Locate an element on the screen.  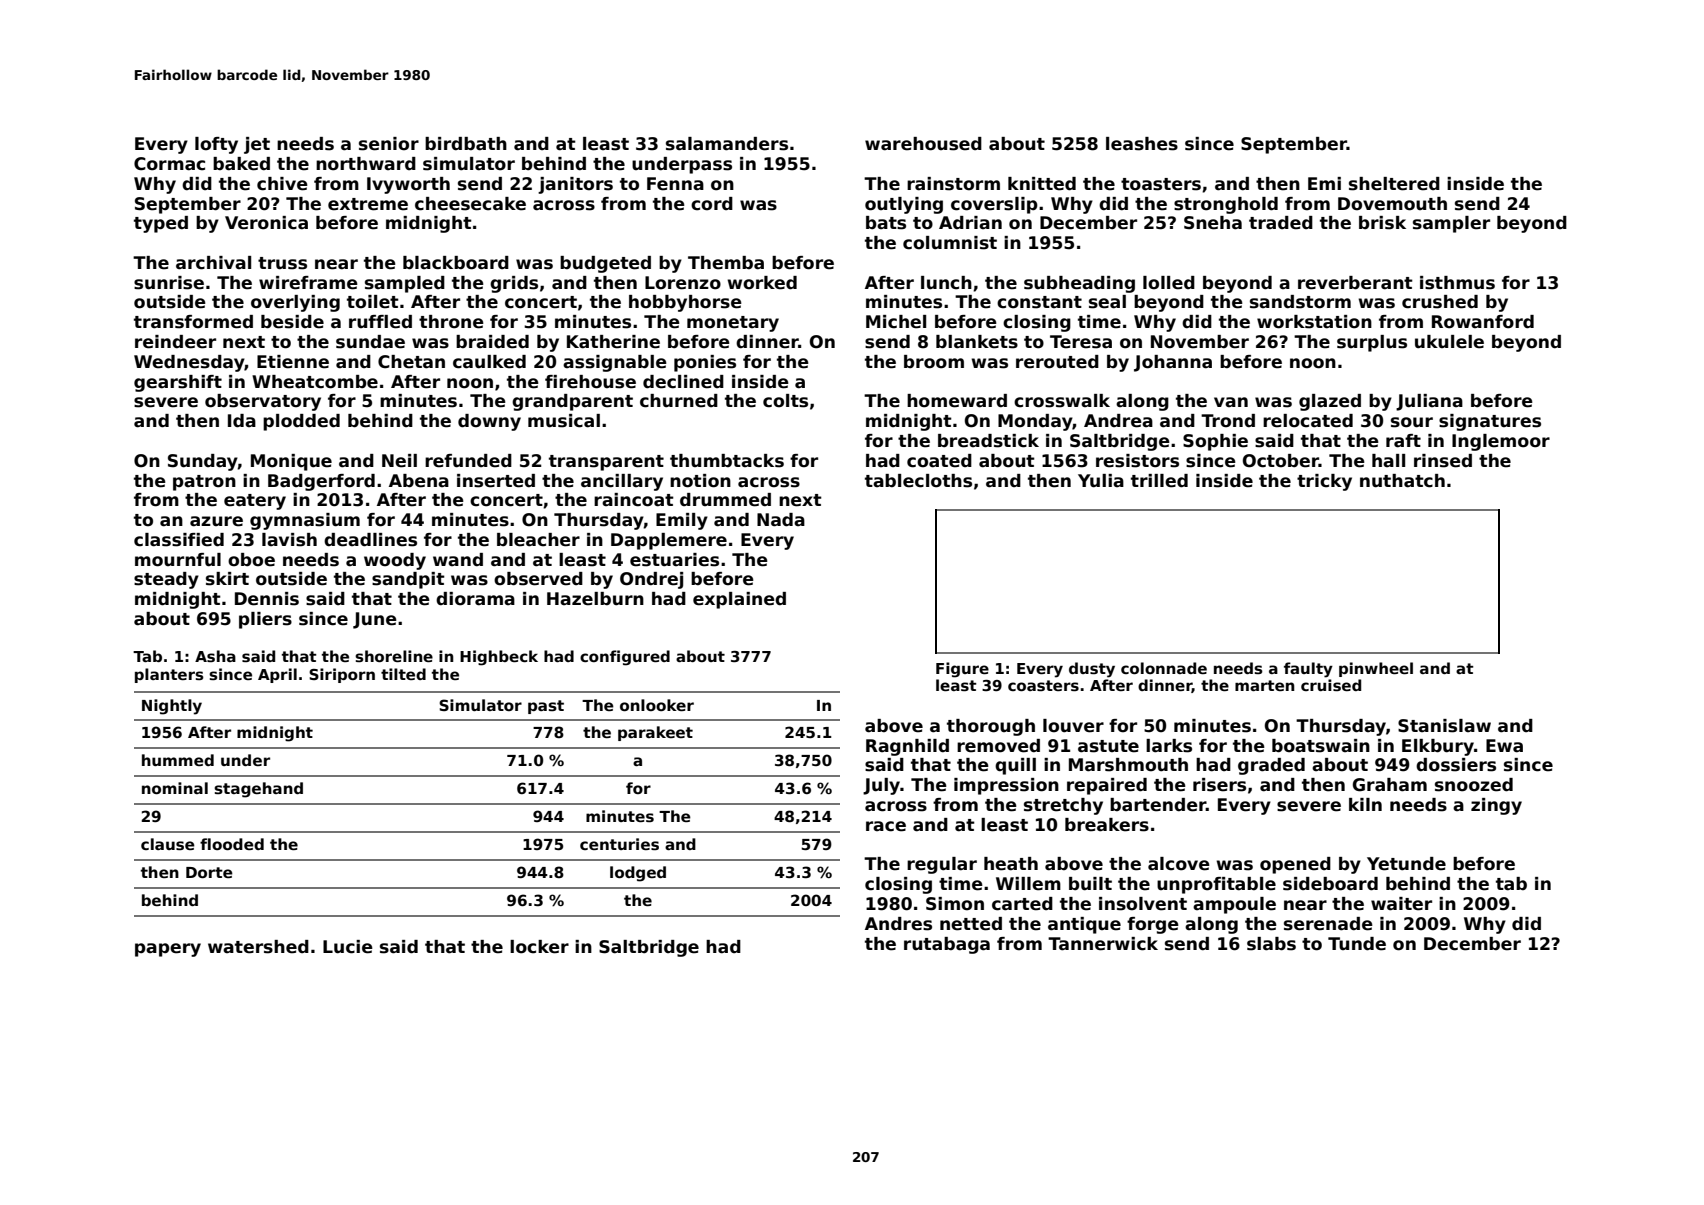
lodged is located at coordinates (638, 874).
